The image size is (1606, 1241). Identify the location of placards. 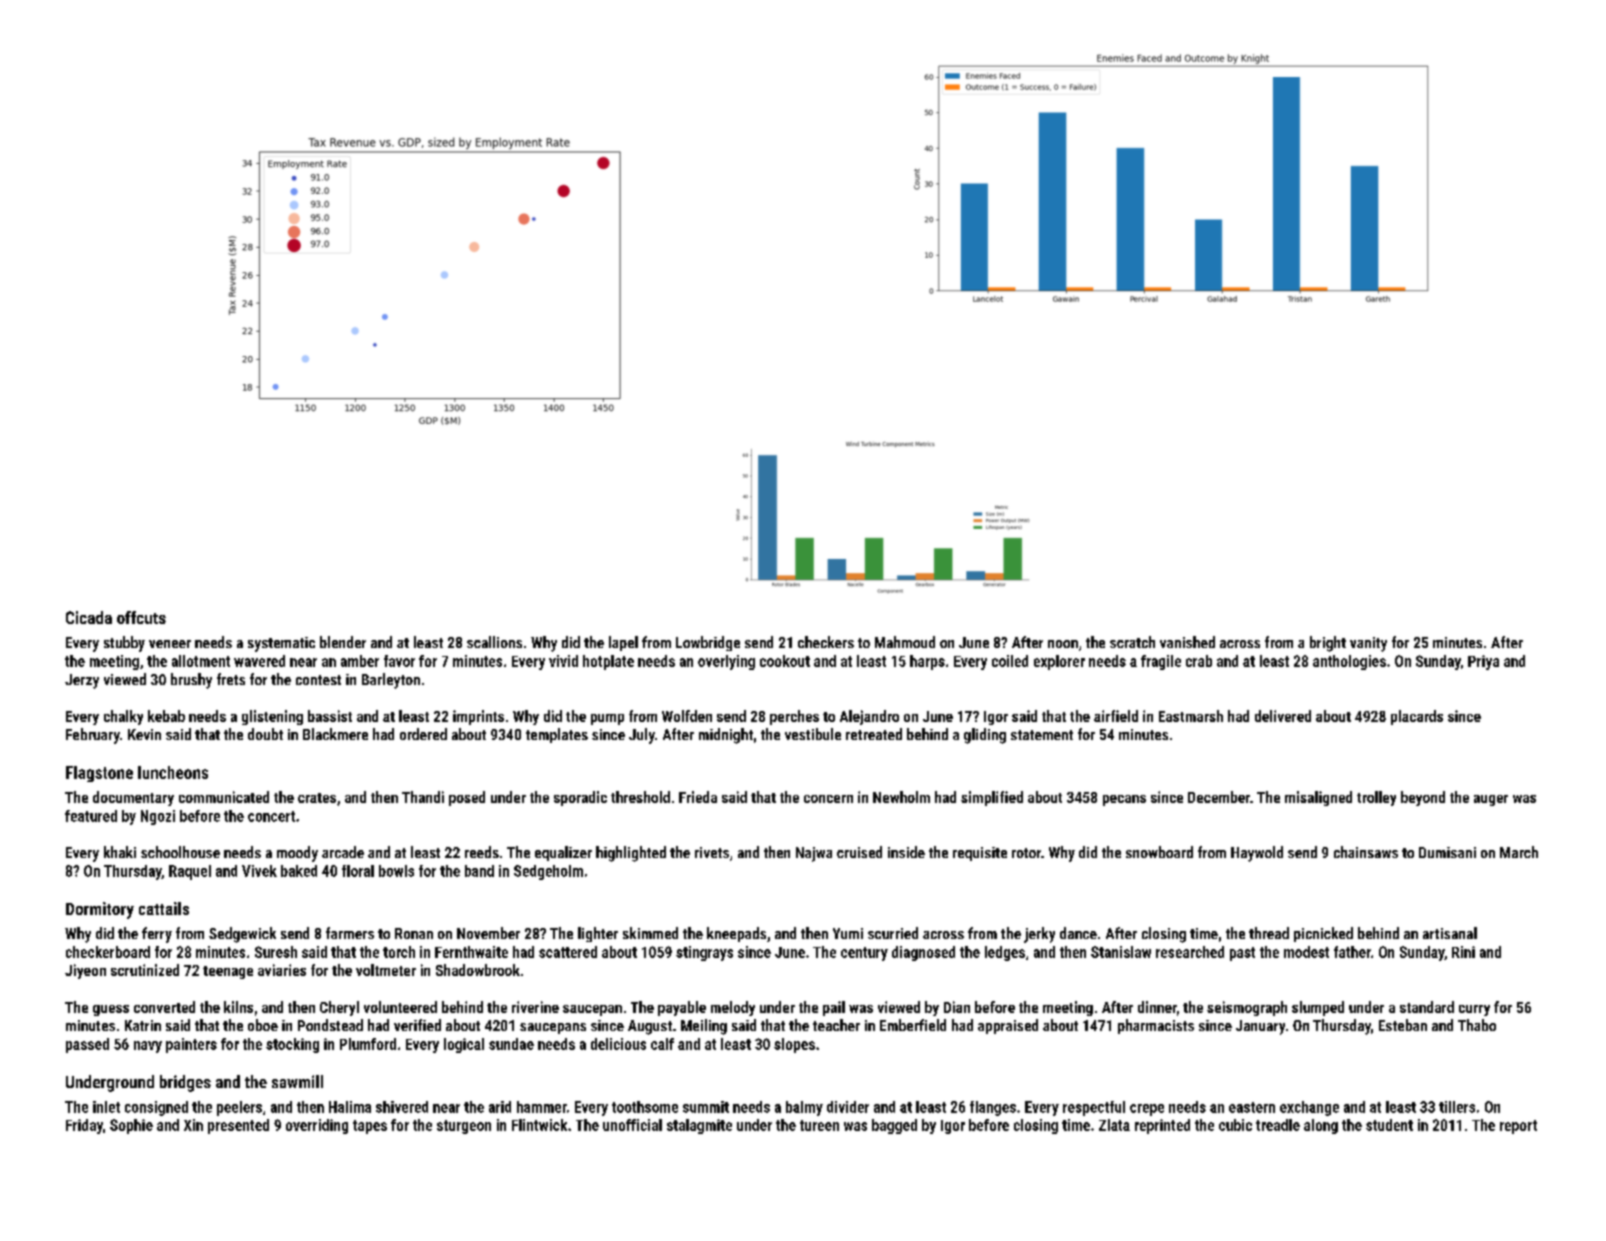
(1417, 717).
